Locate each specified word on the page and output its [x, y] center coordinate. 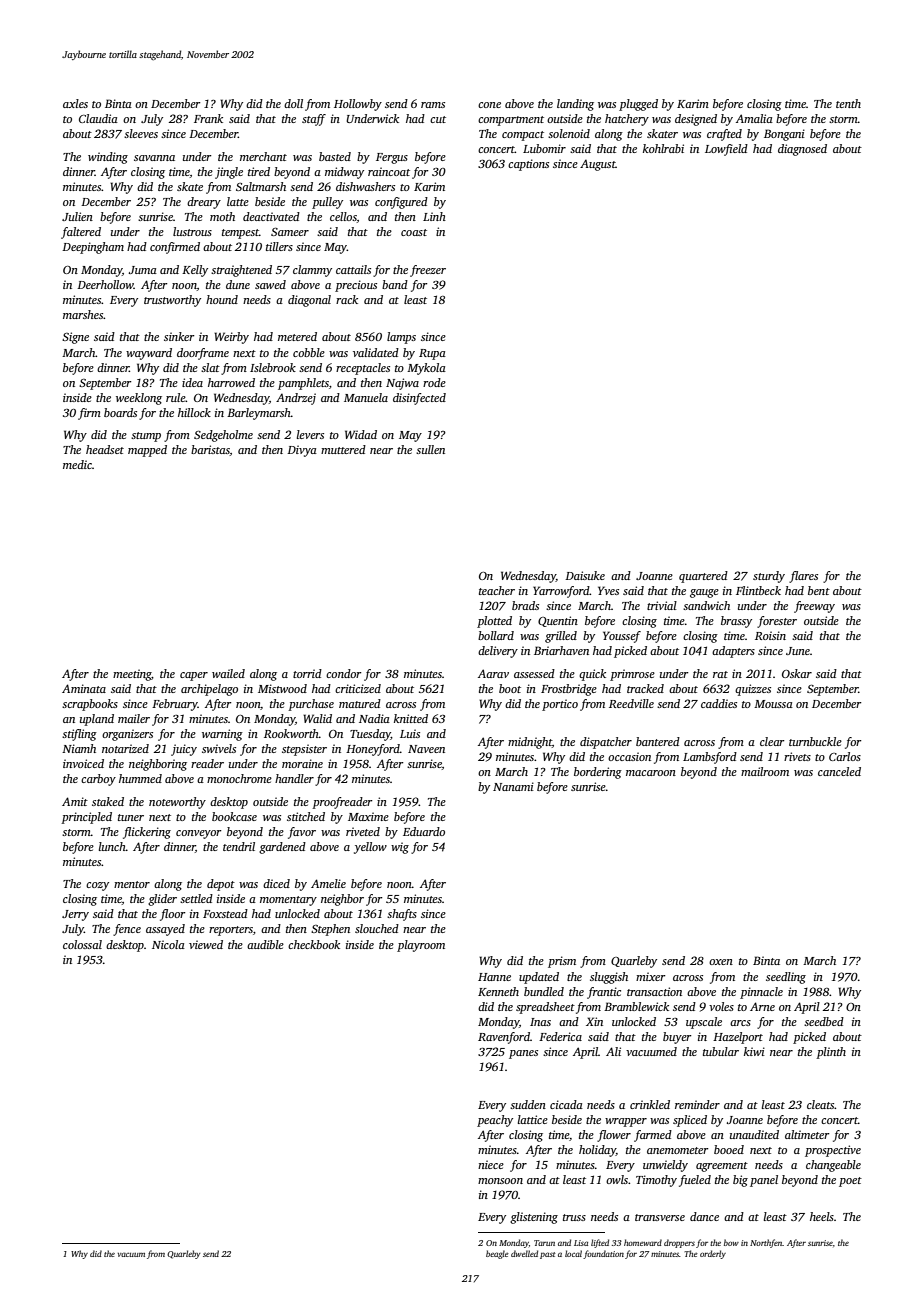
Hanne [494, 977]
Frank [208, 118]
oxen [721, 962]
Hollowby [358, 105]
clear [772, 741]
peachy [495, 1121]
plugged [638, 105]
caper [194, 676]
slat [210, 367]
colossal [82, 944]
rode [434, 382]
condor [343, 673]
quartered [703, 577]
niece [491, 1164]
